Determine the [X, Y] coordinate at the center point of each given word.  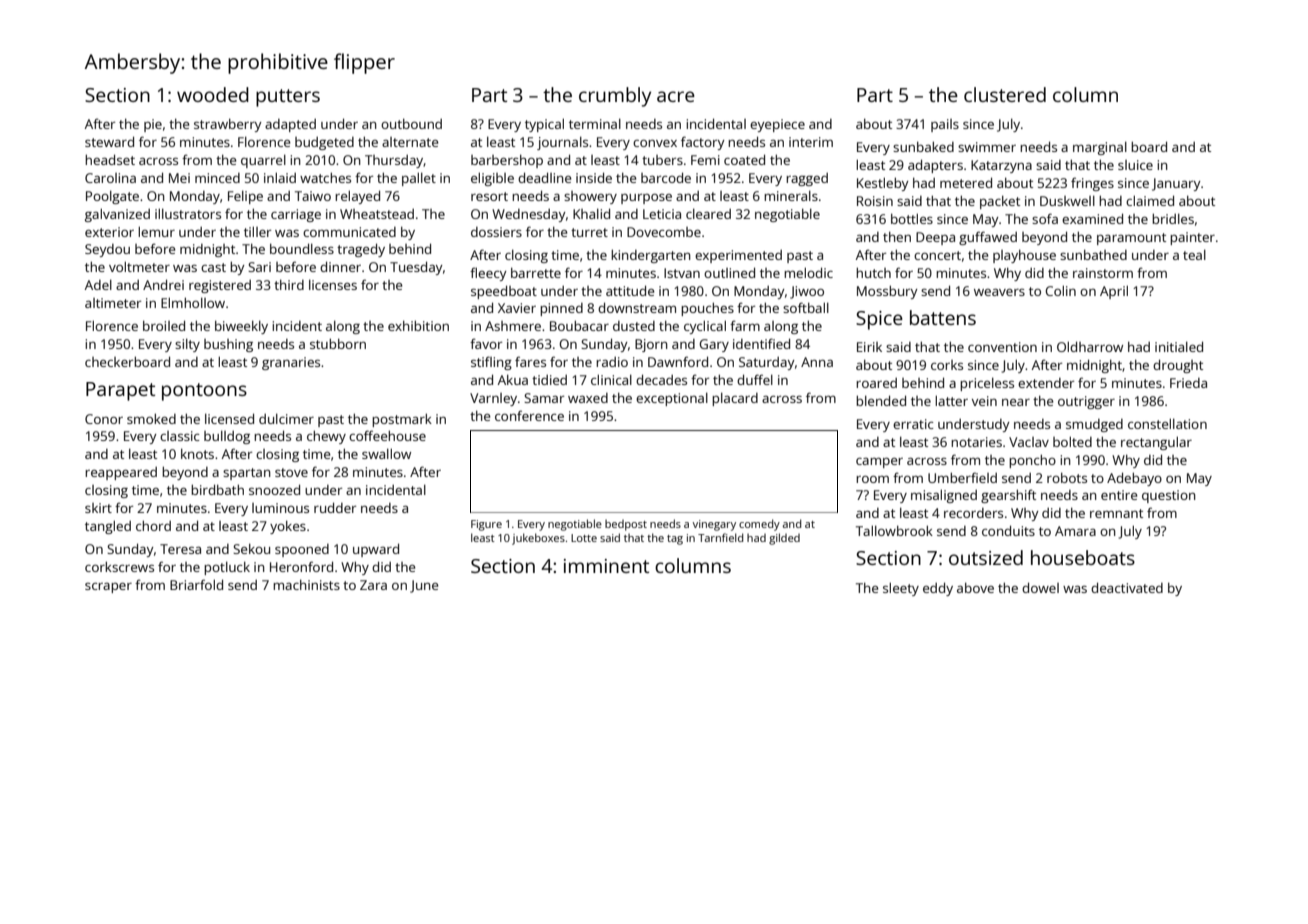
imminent [606, 566]
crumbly [615, 97]
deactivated [1127, 587]
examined [1092, 218]
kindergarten [651, 256]
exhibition [418, 325]
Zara [373, 585]
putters [288, 98]
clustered [1005, 94]
